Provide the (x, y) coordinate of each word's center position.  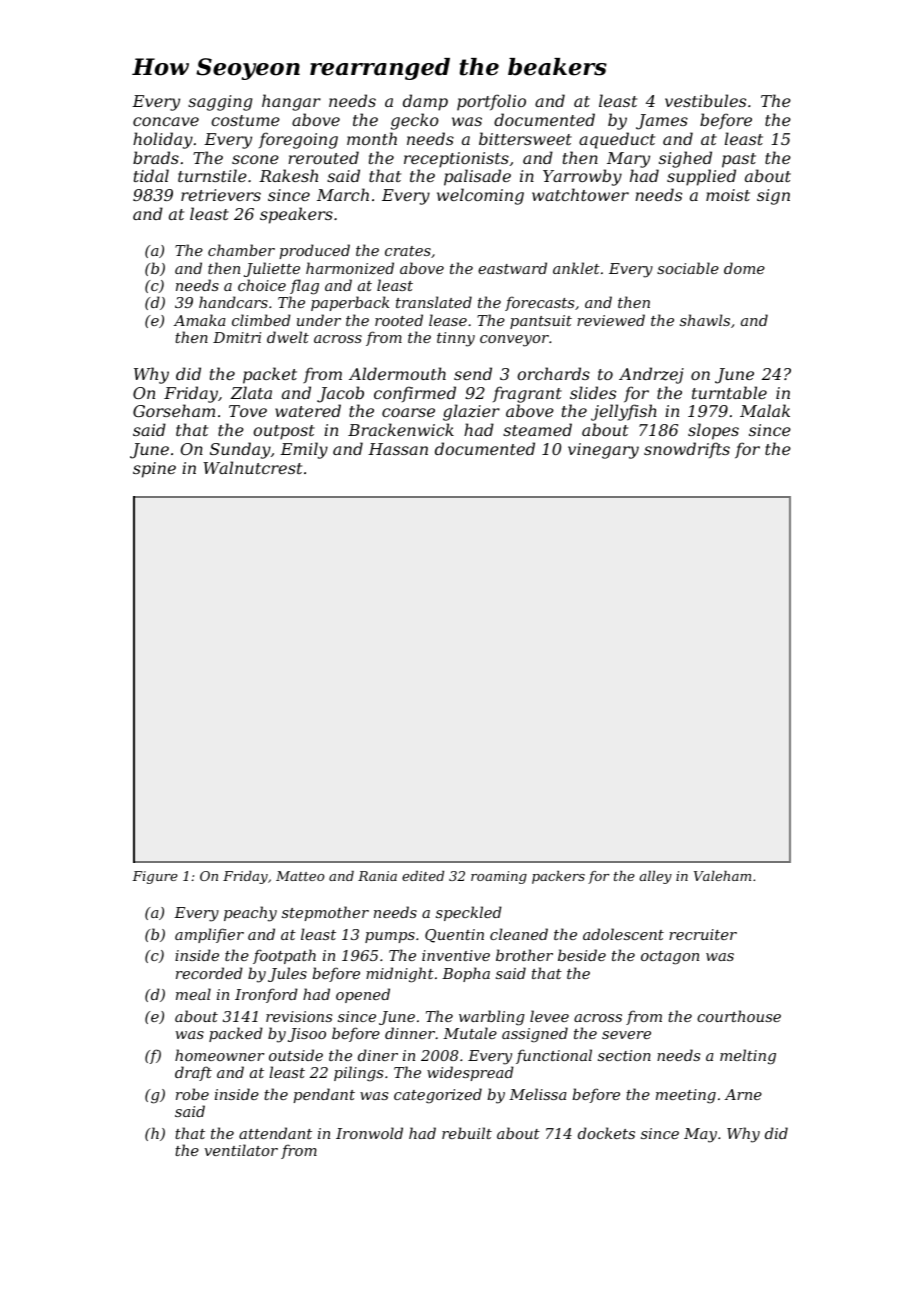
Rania (377, 876)
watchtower (580, 194)
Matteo (300, 876)
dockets (606, 1133)
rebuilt (467, 1133)
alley (656, 877)
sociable (688, 268)
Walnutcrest (252, 467)
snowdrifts (687, 450)
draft (193, 1073)
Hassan (398, 449)
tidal (151, 175)
